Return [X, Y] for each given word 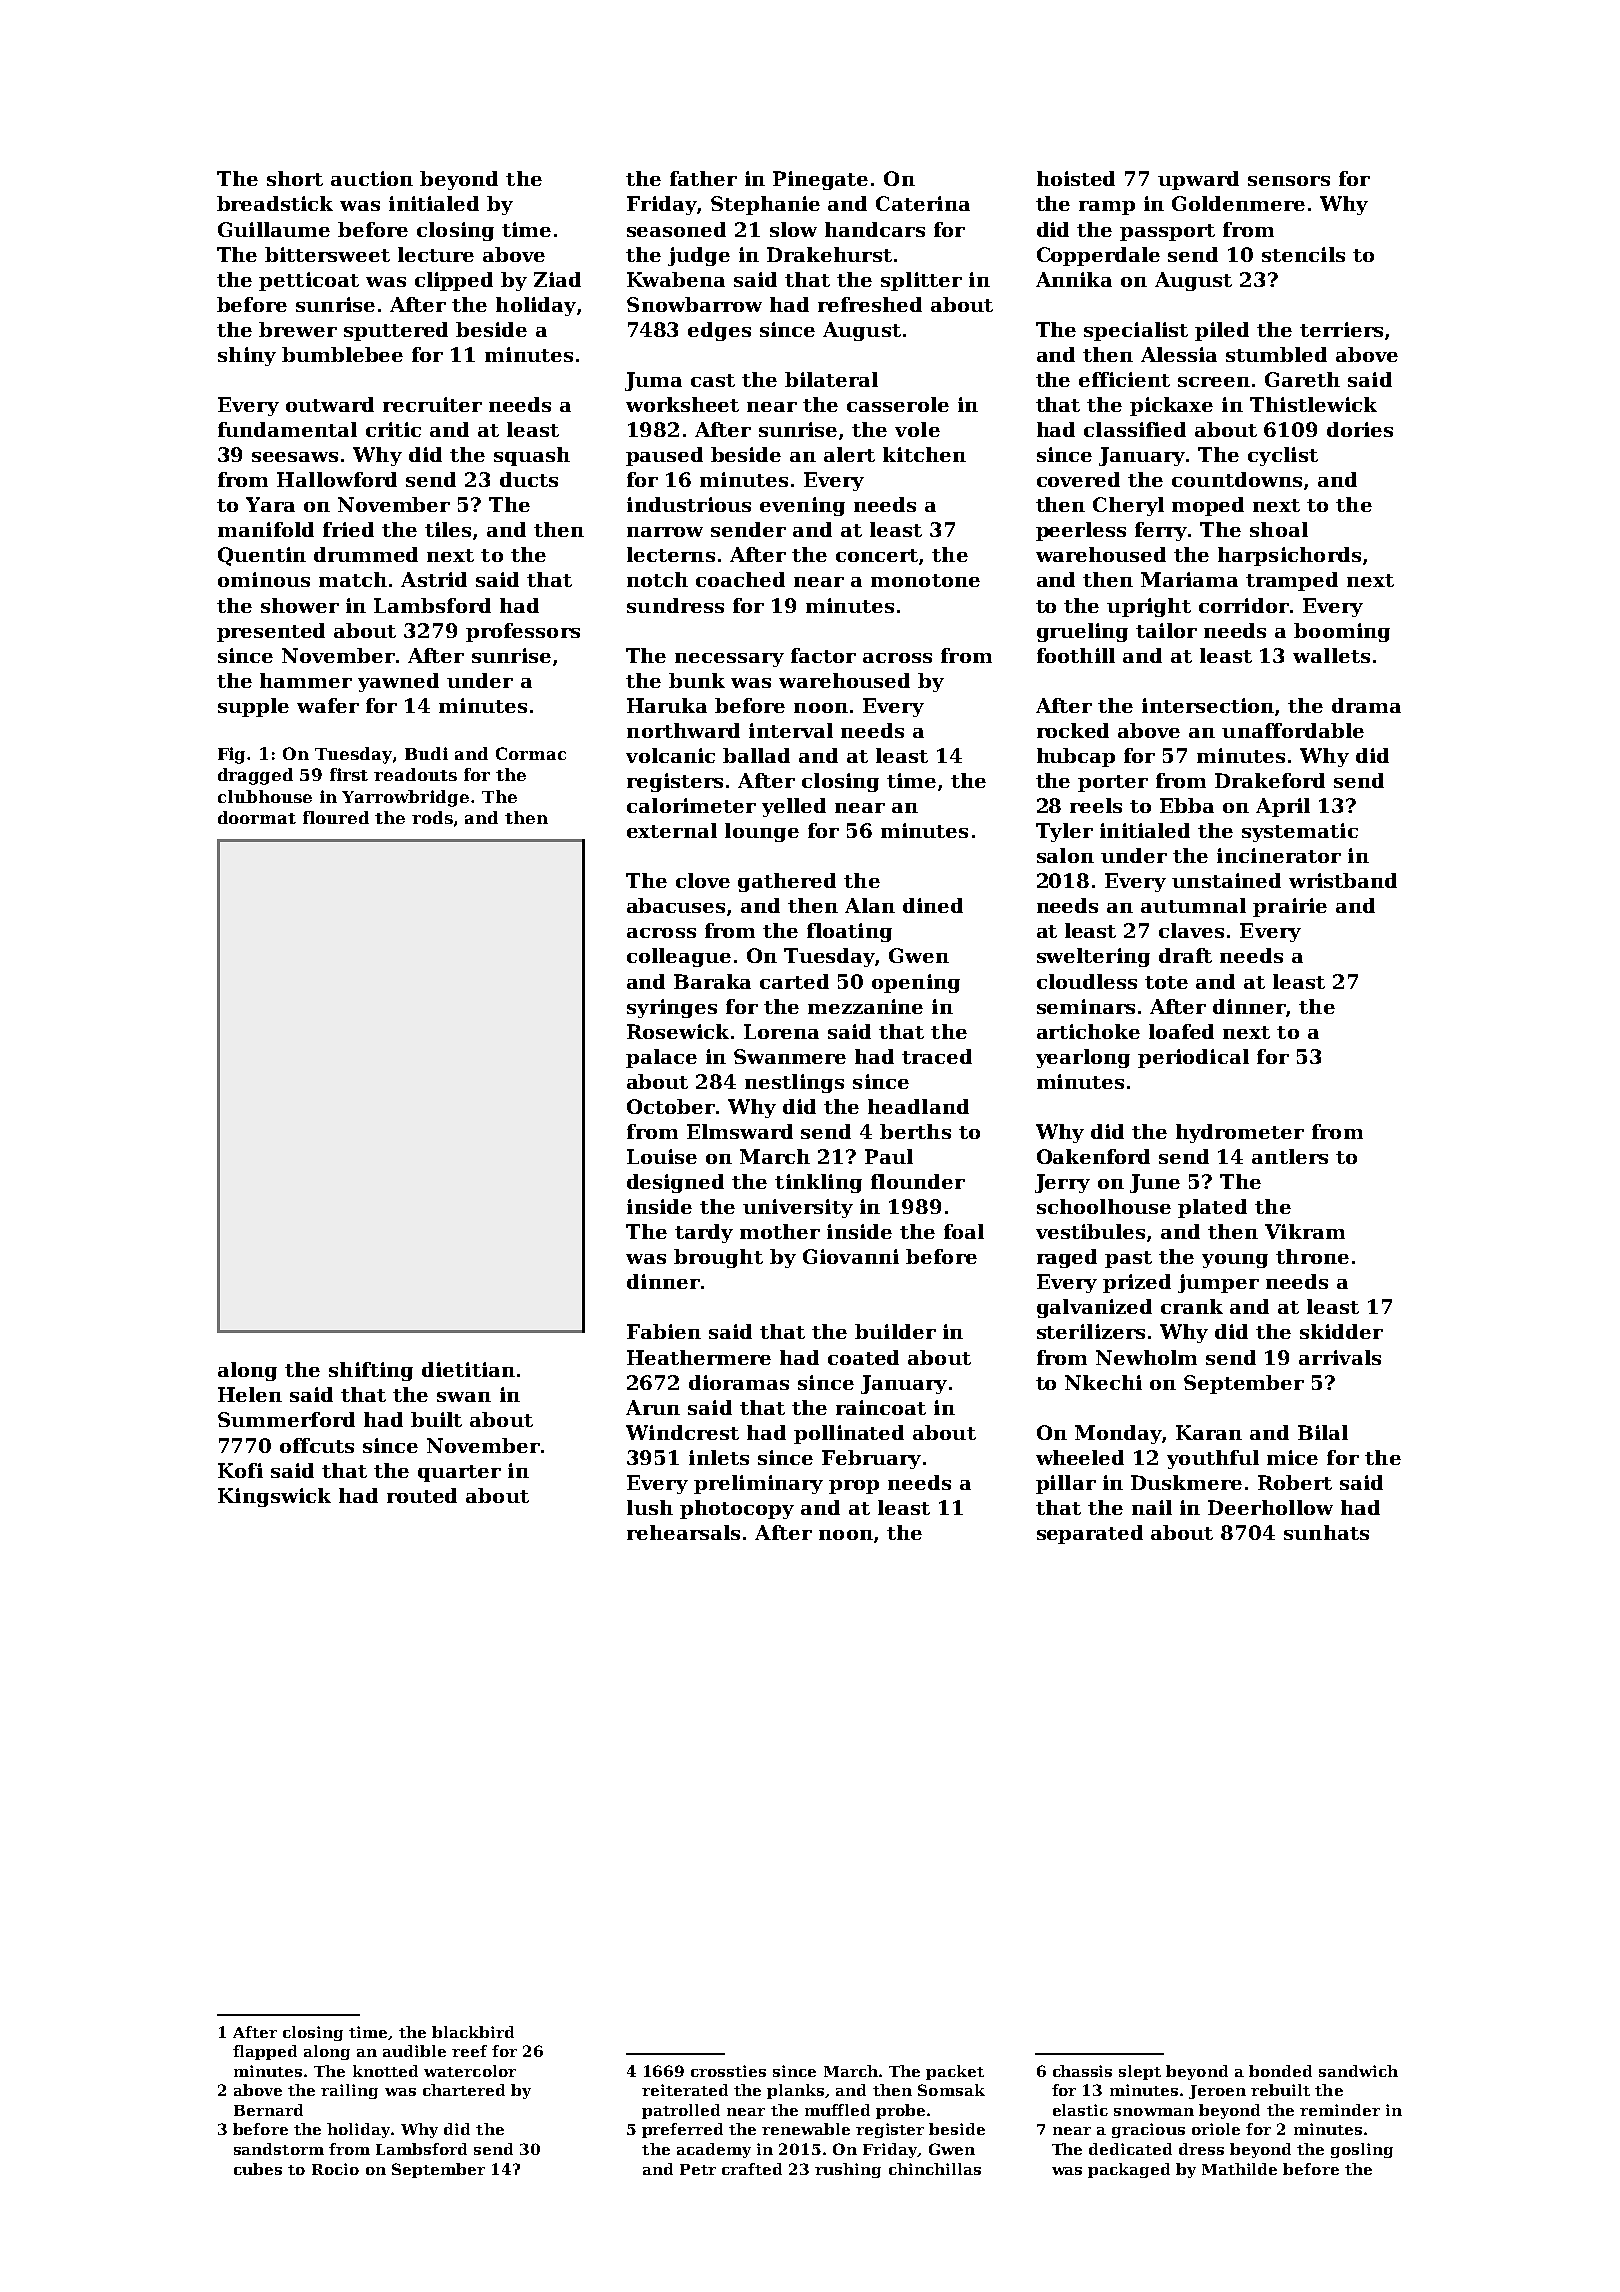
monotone [925, 580]
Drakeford [1270, 780]
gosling [1362, 2150]
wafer [328, 705]
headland [918, 1106]
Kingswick [274, 1497]
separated [1090, 1534]
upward [1198, 180]
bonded [1280, 2071]
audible [414, 2051]
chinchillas [935, 2169]
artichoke [1088, 1031]
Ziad [557, 279]
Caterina [923, 203]
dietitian [468, 1369]
